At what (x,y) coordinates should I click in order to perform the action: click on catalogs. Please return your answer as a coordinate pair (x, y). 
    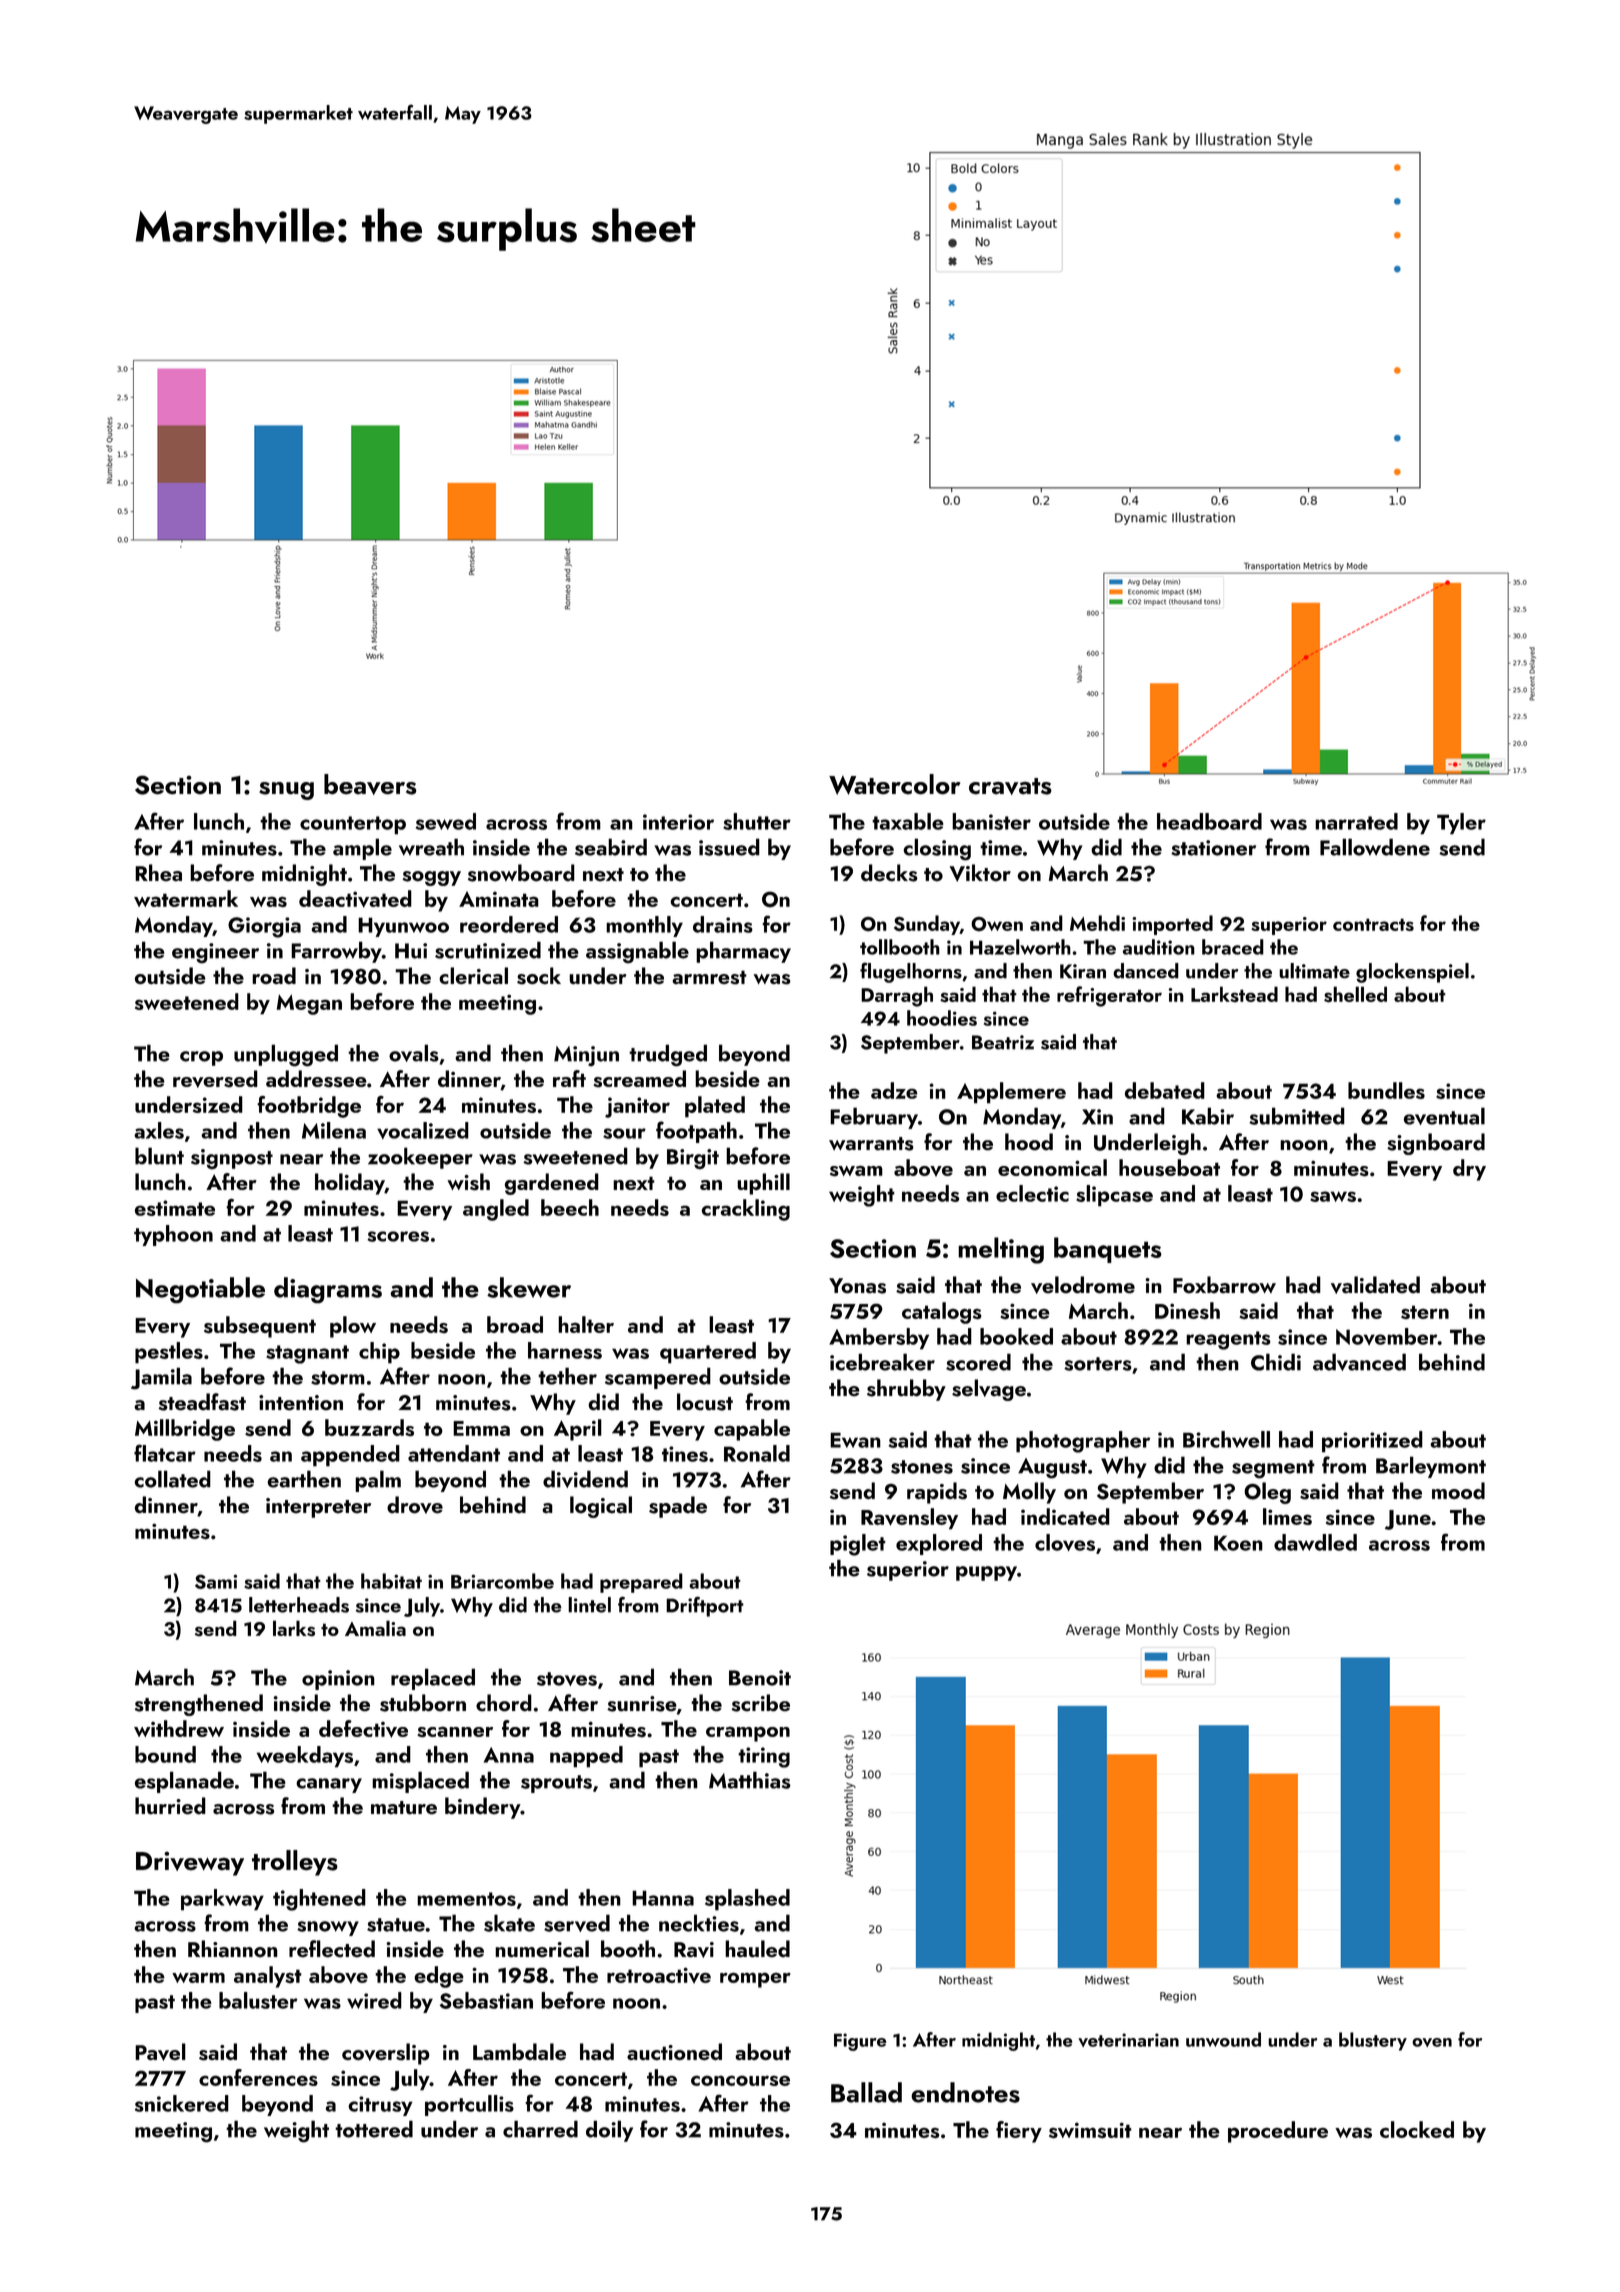
    Looking at the image, I should click on (942, 1313).
